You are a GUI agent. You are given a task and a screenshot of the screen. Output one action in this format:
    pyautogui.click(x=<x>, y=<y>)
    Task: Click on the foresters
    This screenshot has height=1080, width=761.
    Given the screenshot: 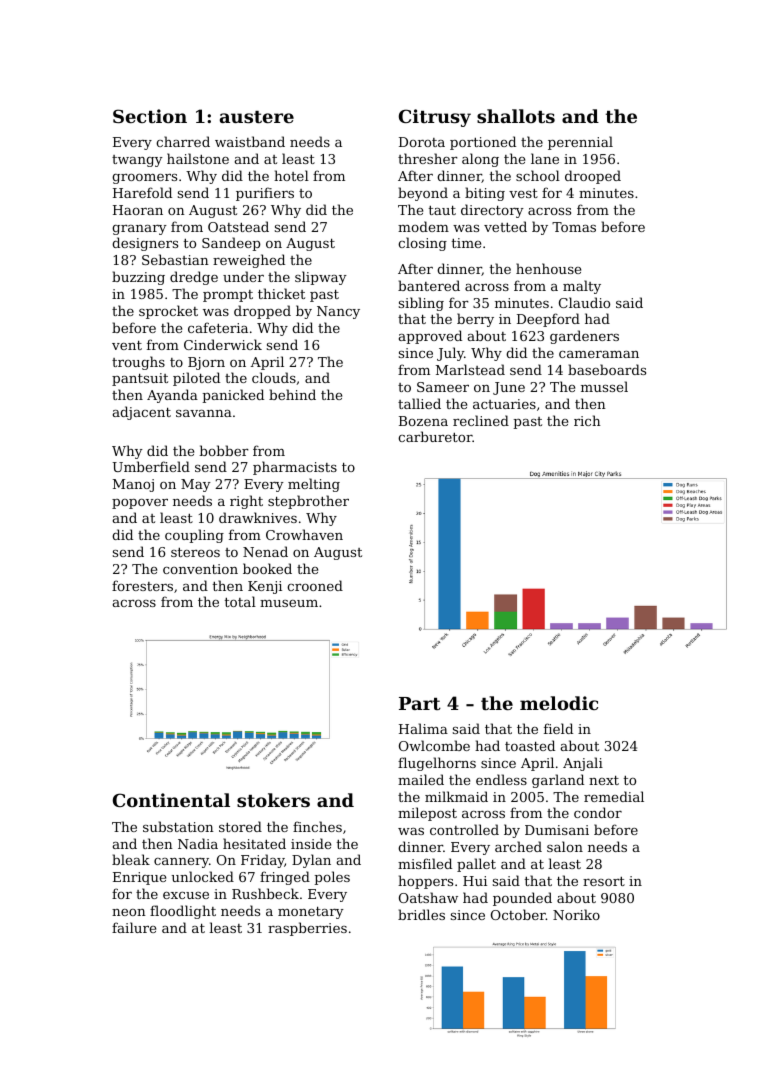 What is the action you would take?
    pyautogui.click(x=142, y=585)
